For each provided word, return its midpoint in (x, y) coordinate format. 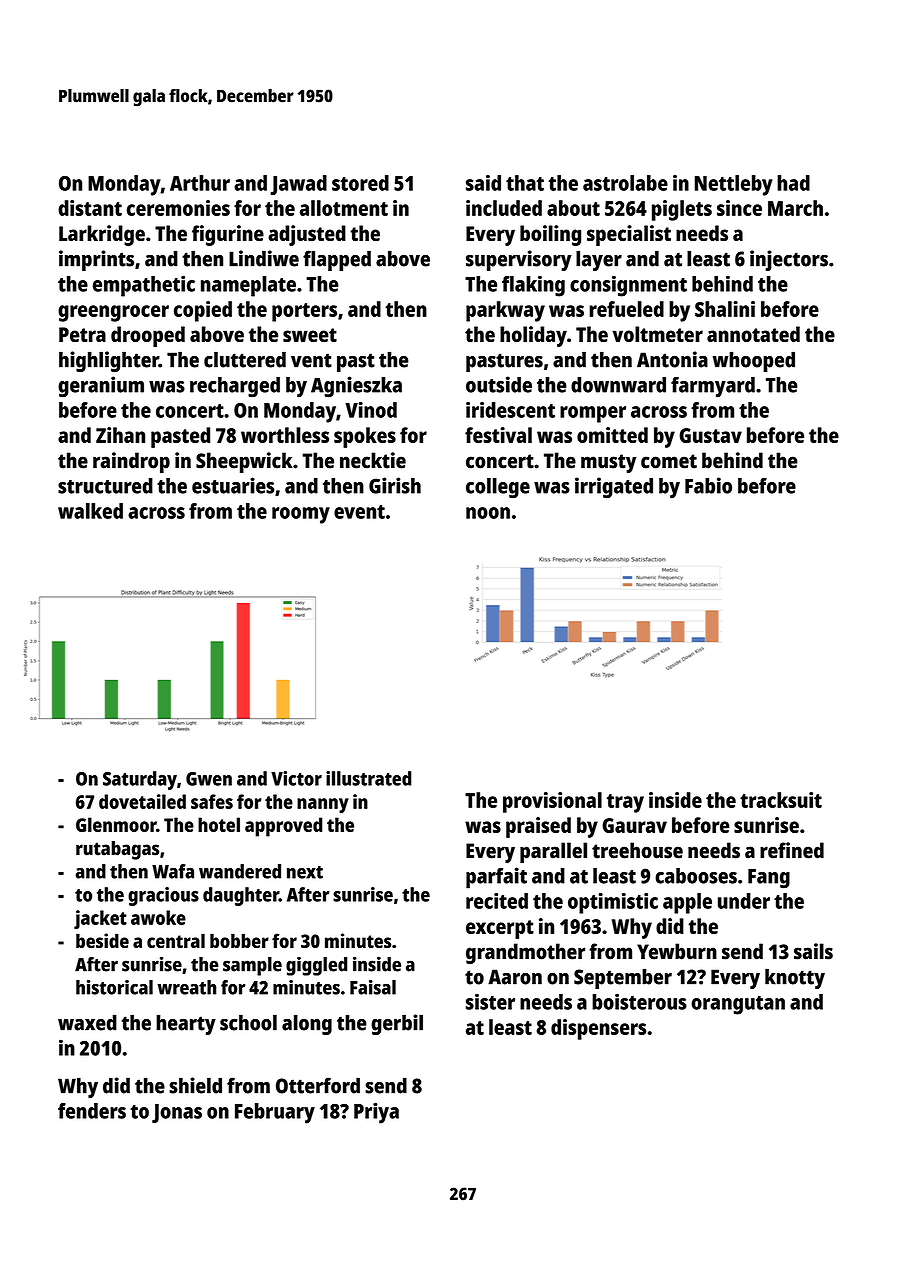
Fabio (708, 485)
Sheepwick (244, 462)
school (248, 1022)
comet (669, 461)
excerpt (500, 929)
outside (499, 384)
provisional (552, 802)
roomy (301, 515)
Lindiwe (264, 258)
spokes (365, 437)
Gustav (710, 435)
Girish (395, 485)
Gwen (209, 779)
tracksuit (781, 800)
